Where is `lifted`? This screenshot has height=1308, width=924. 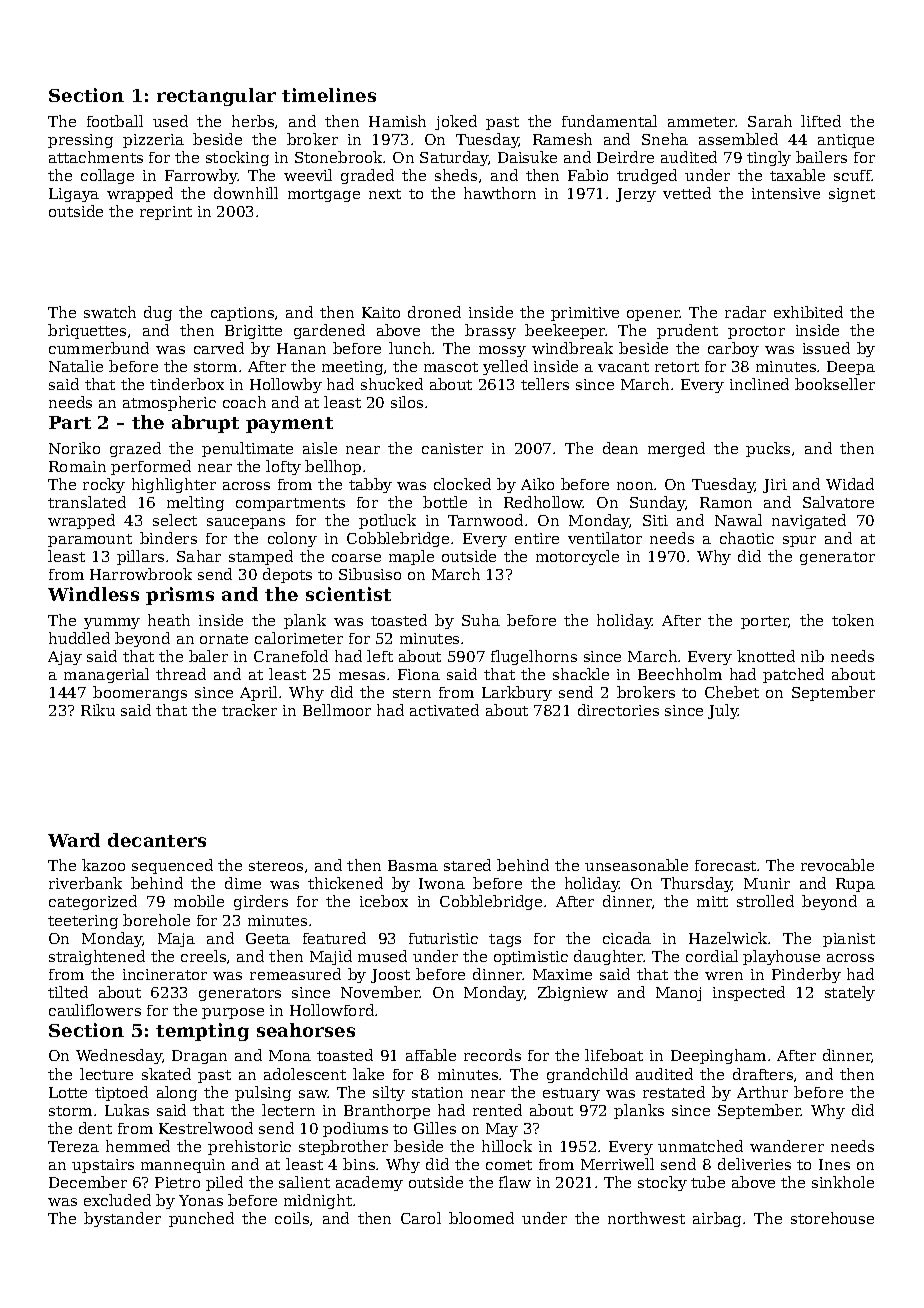 lifted is located at coordinates (821, 121).
